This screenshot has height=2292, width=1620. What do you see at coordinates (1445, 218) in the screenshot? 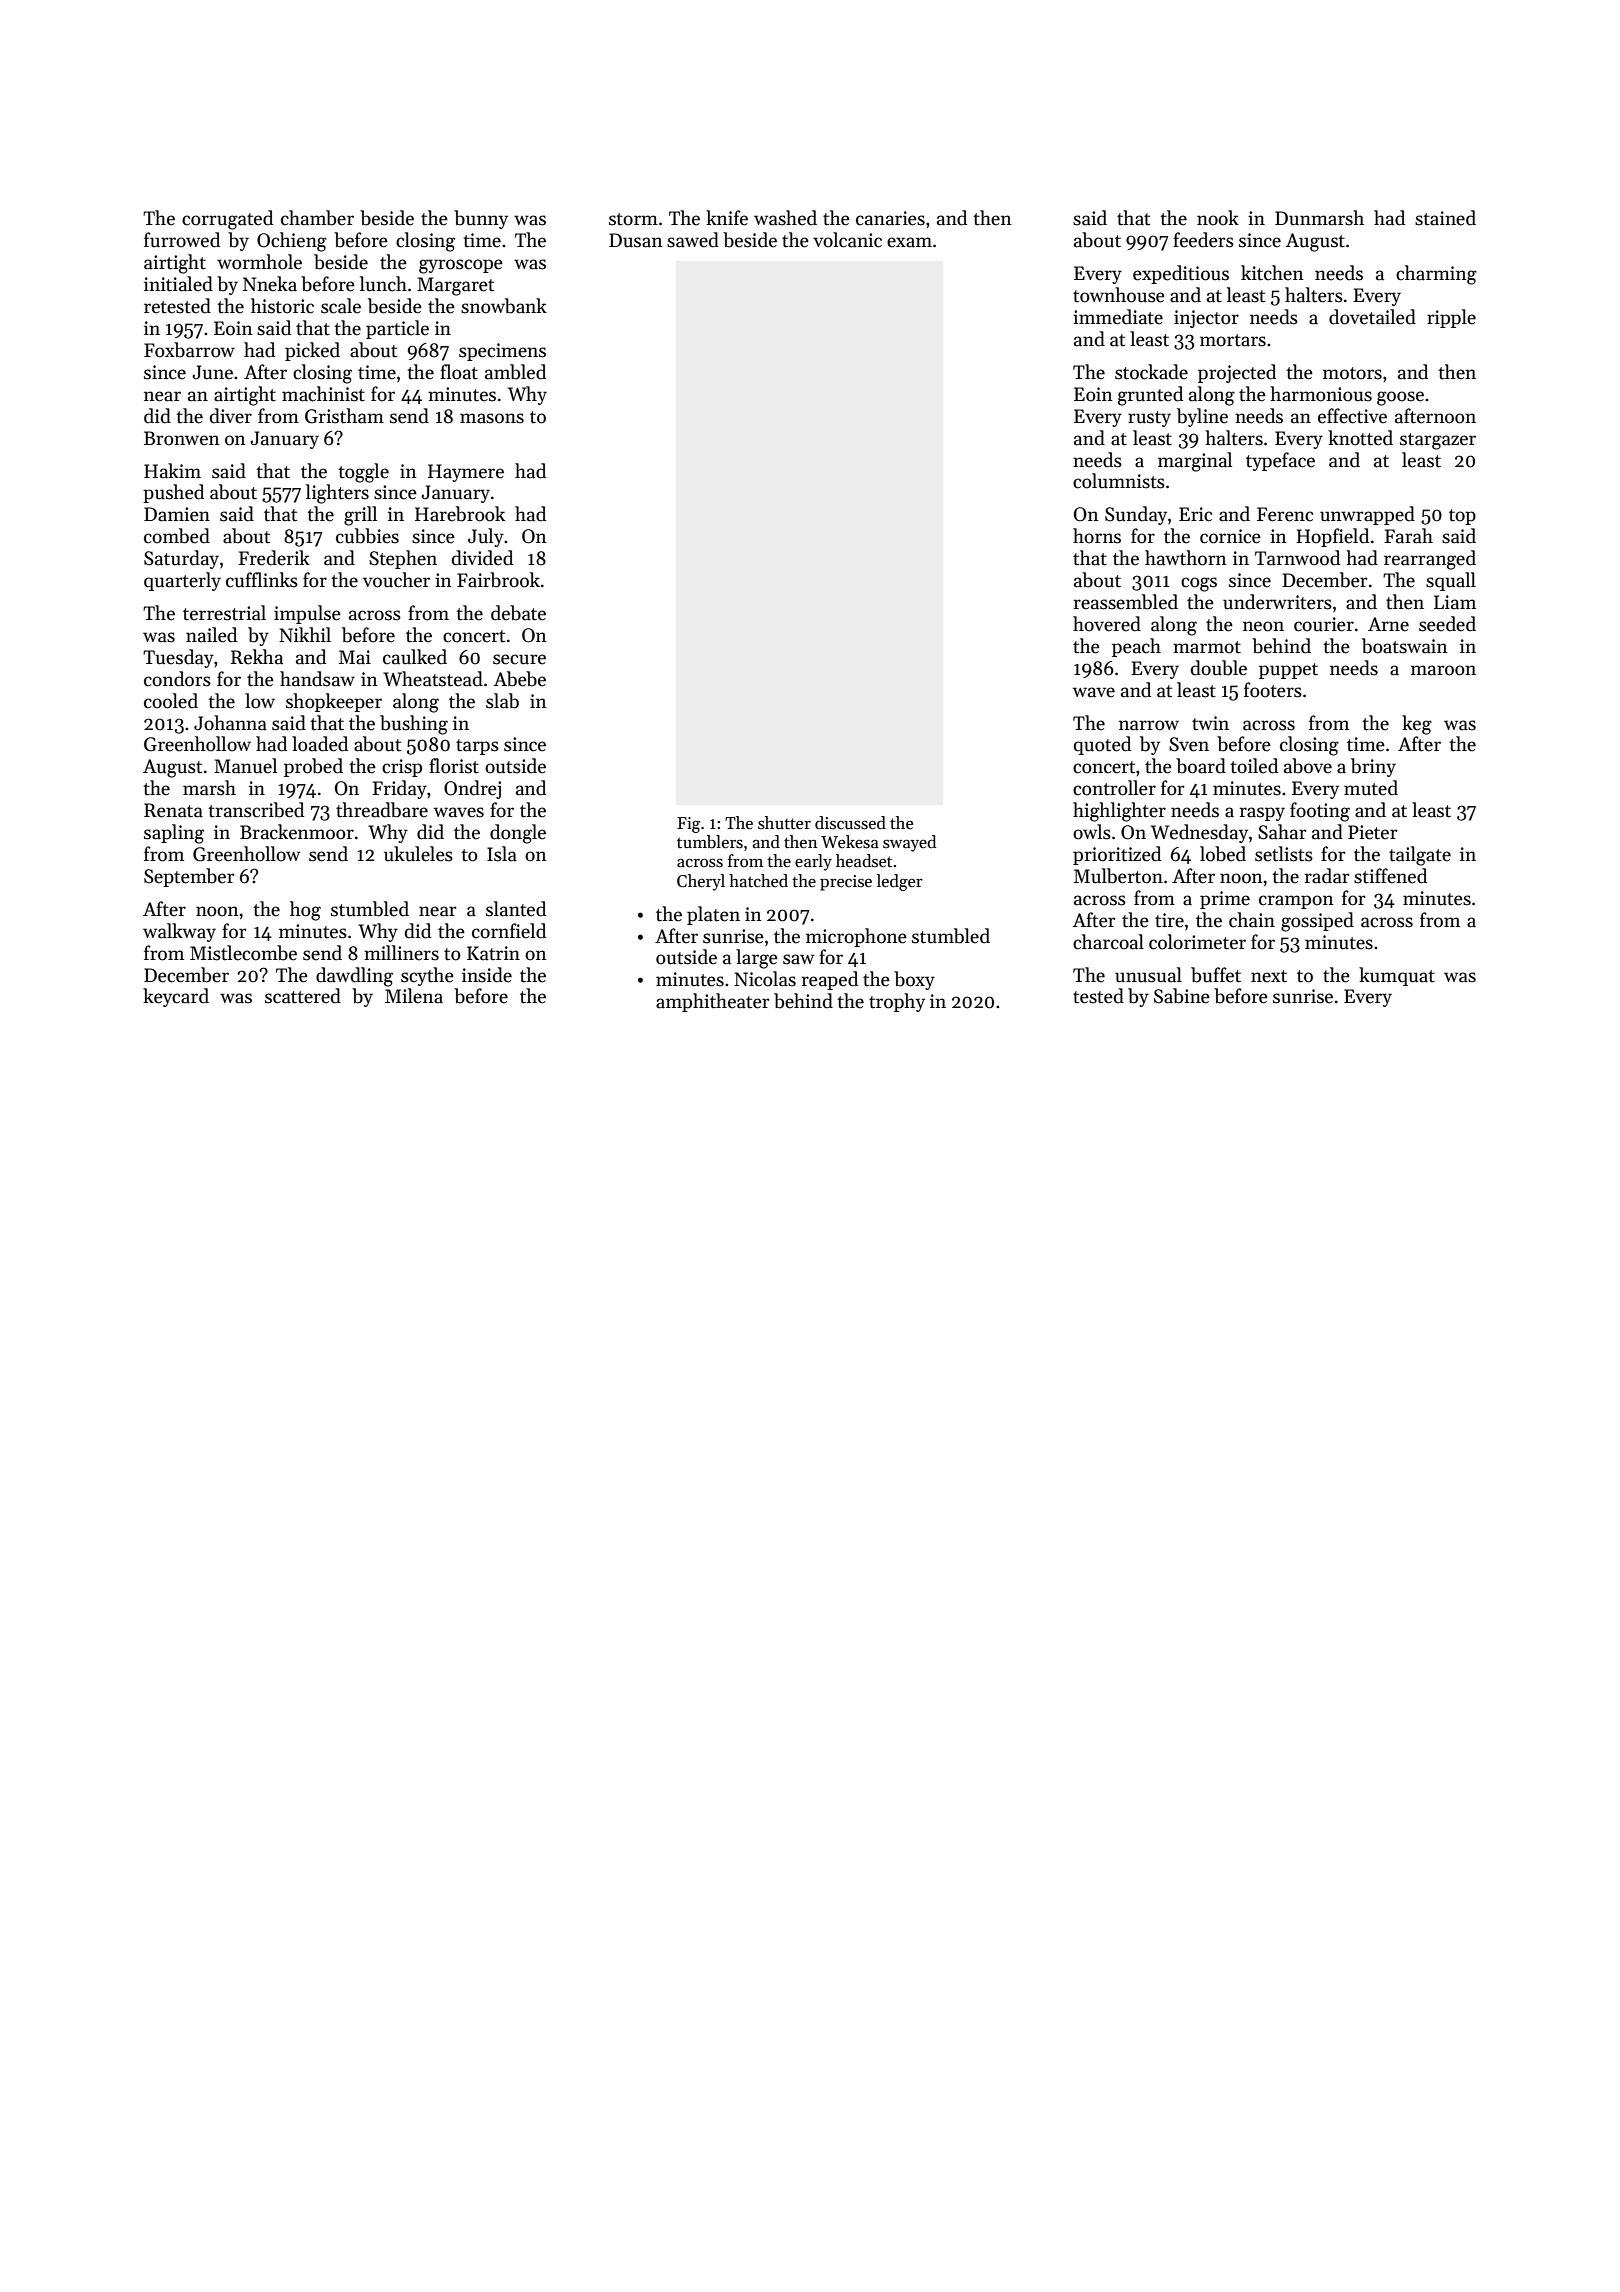
I see `stained` at bounding box center [1445, 218].
